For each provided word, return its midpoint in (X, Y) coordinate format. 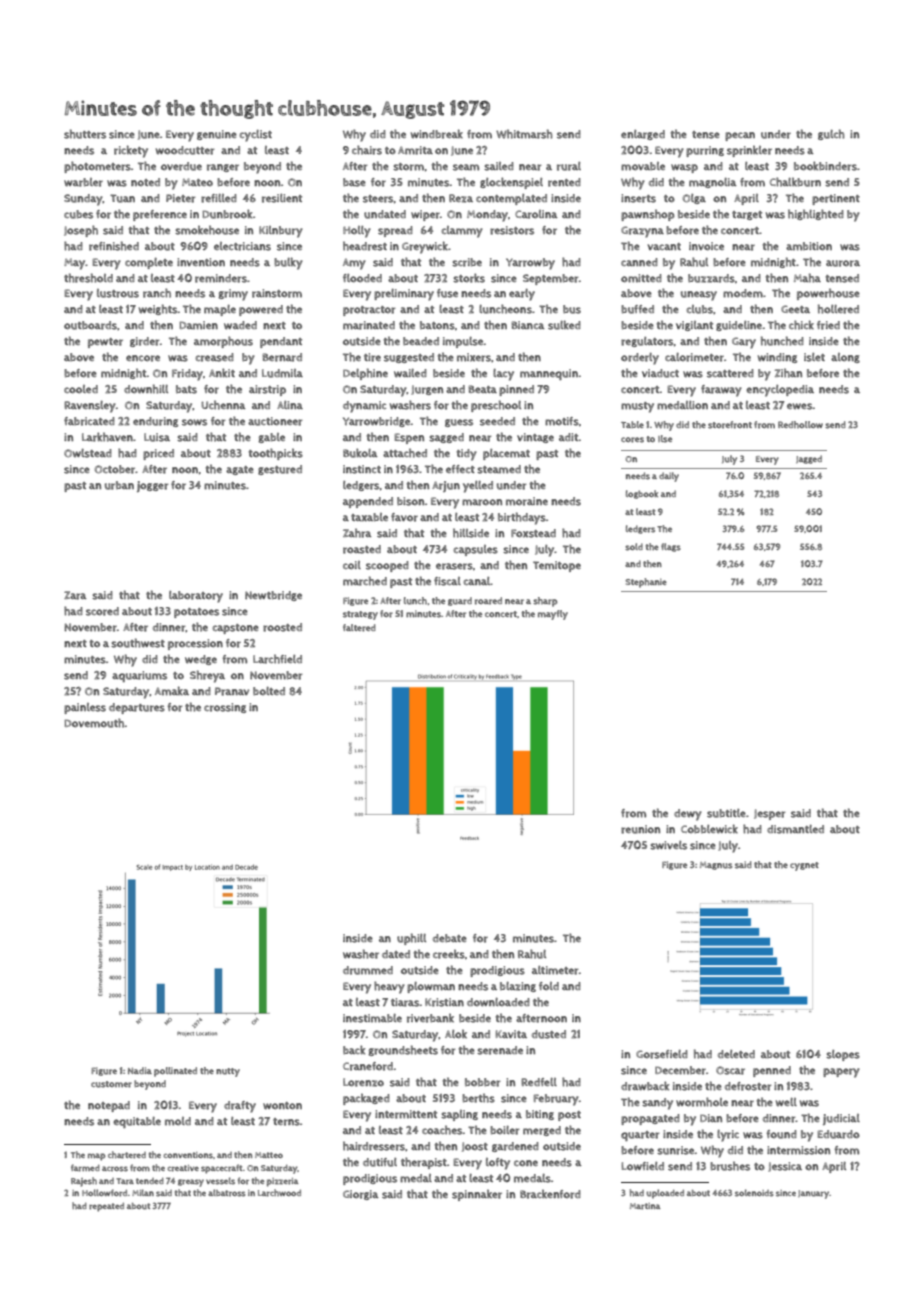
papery (841, 1073)
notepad (109, 1106)
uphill (411, 939)
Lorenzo (363, 1082)
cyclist (255, 136)
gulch (831, 134)
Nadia (140, 1070)
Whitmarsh (524, 134)
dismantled (795, 829)
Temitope (557, 566)
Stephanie (646, 583)
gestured (280, 470)
